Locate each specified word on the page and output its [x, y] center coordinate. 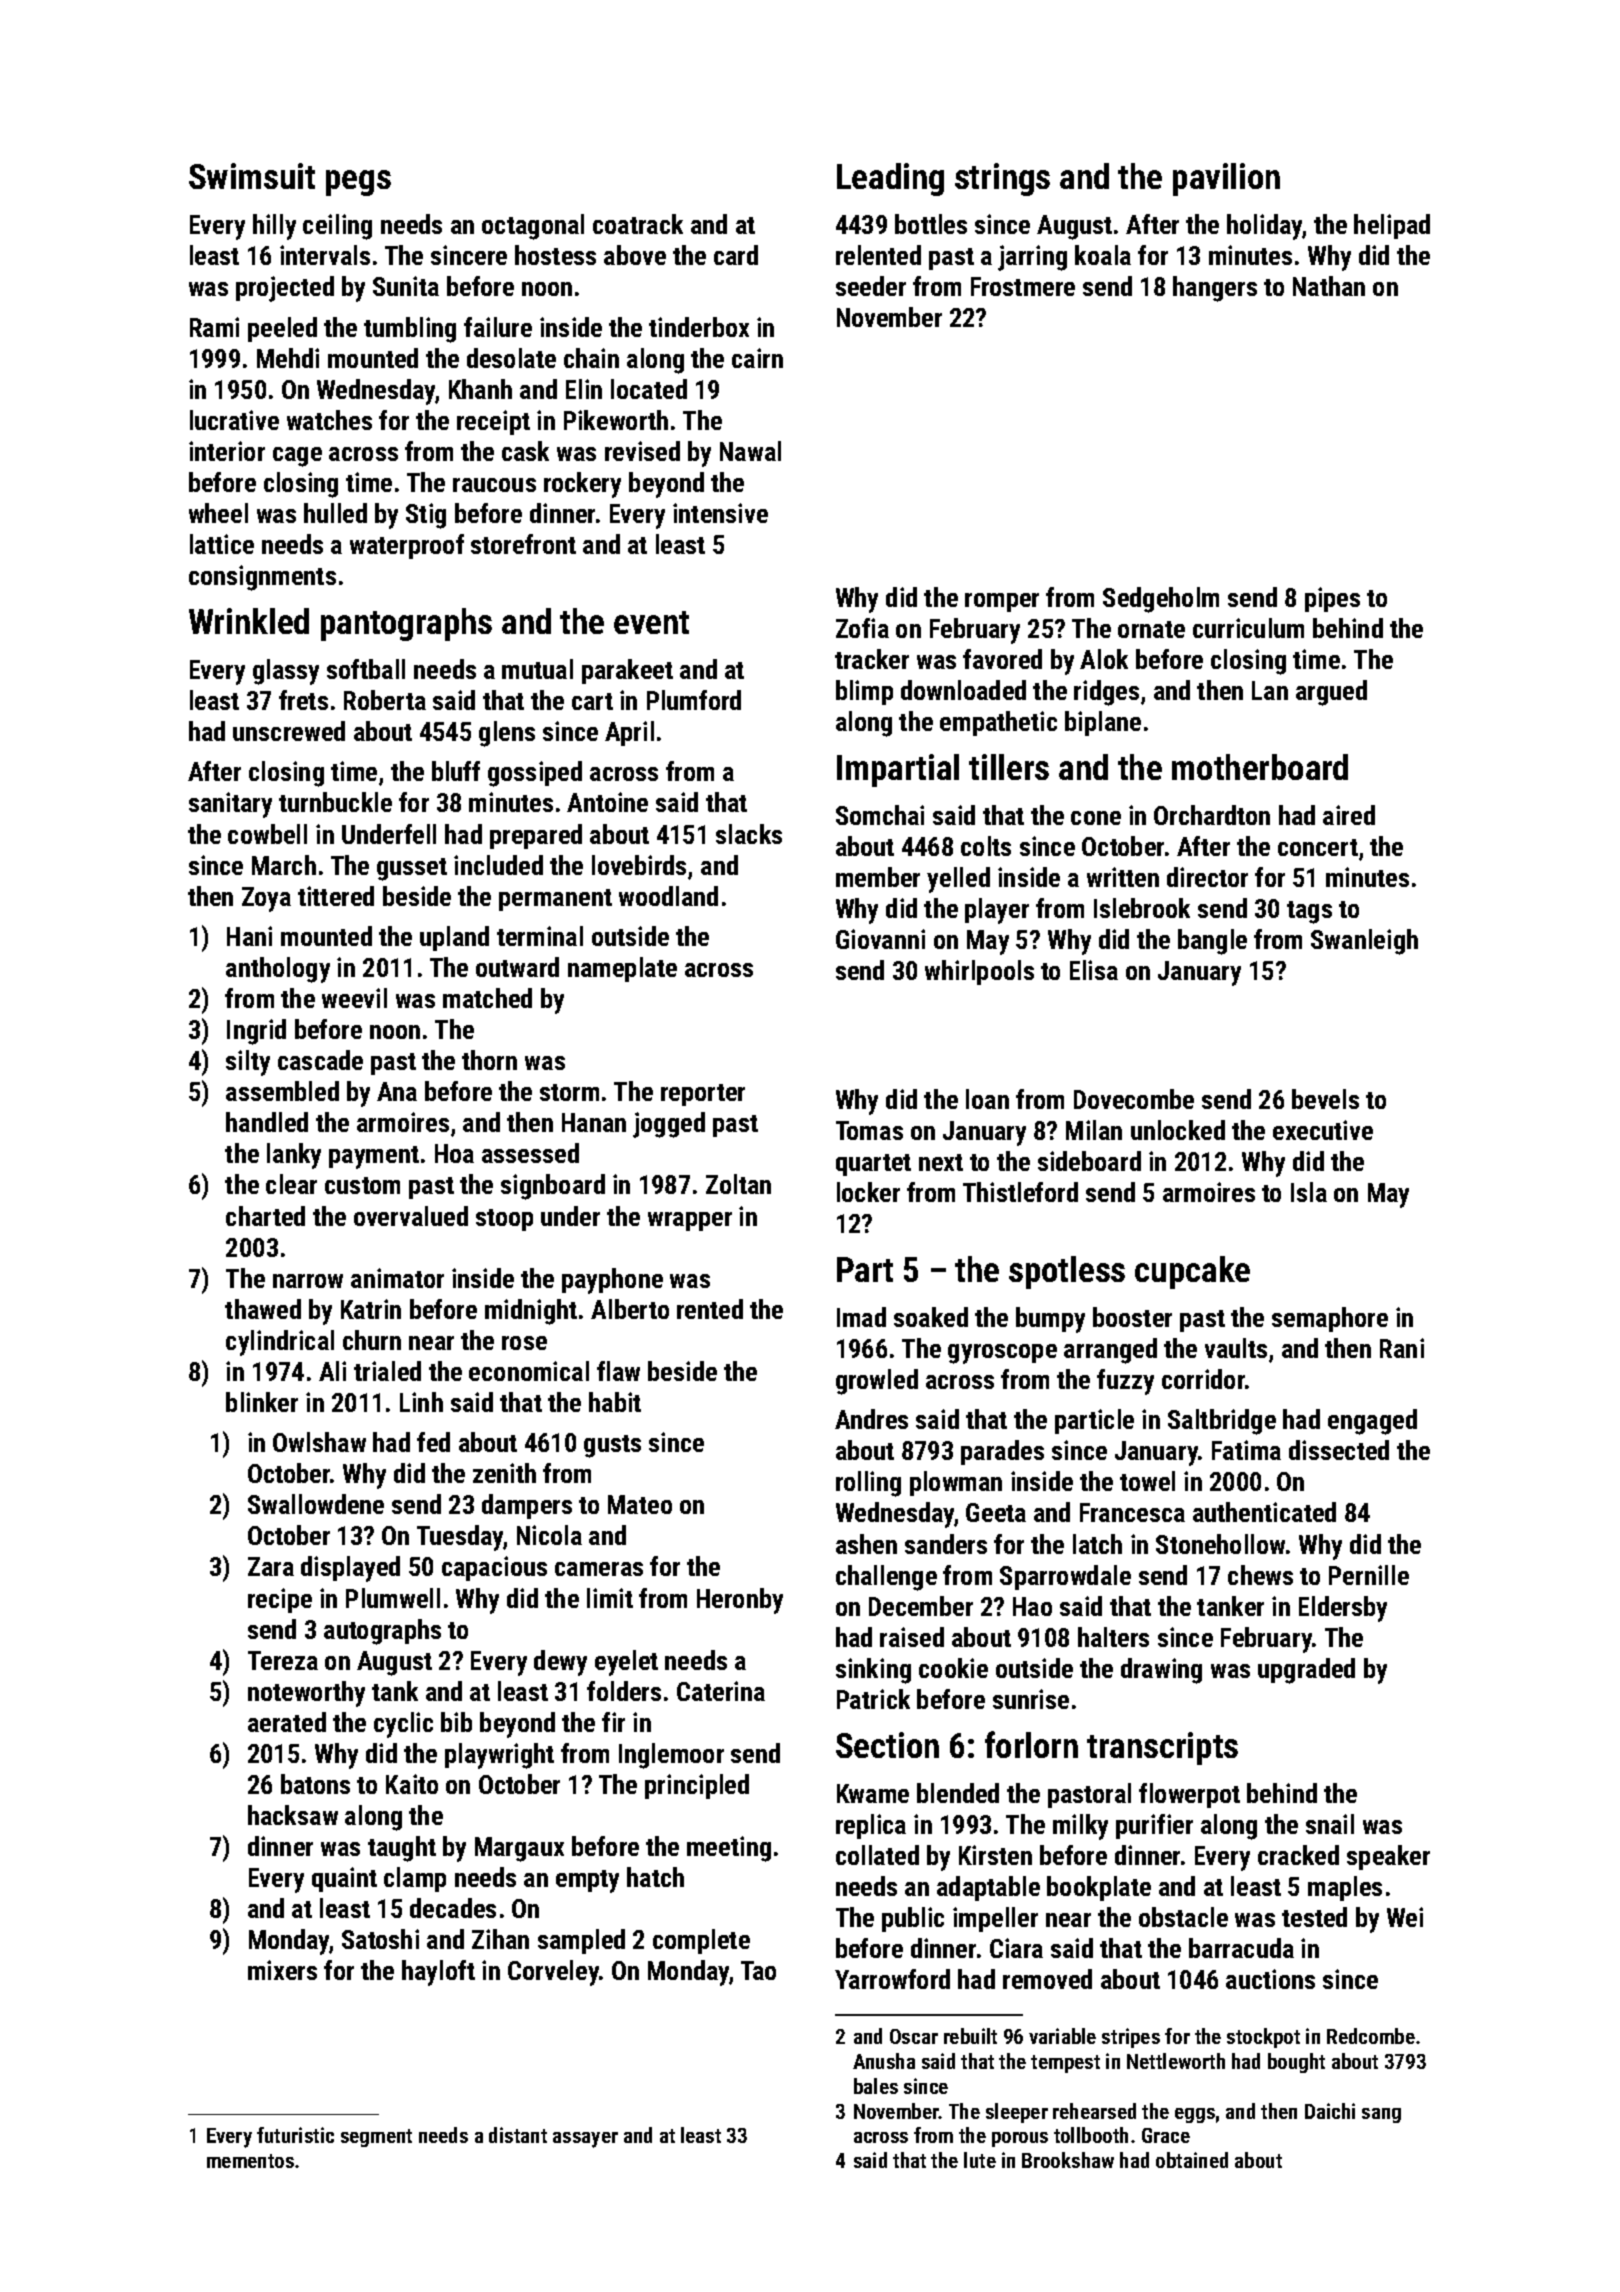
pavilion [1226, 179]
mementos [250, 2161]
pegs [358, 183]
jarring [1032, 258]
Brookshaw [1068, 2160]
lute [980, 2160]
